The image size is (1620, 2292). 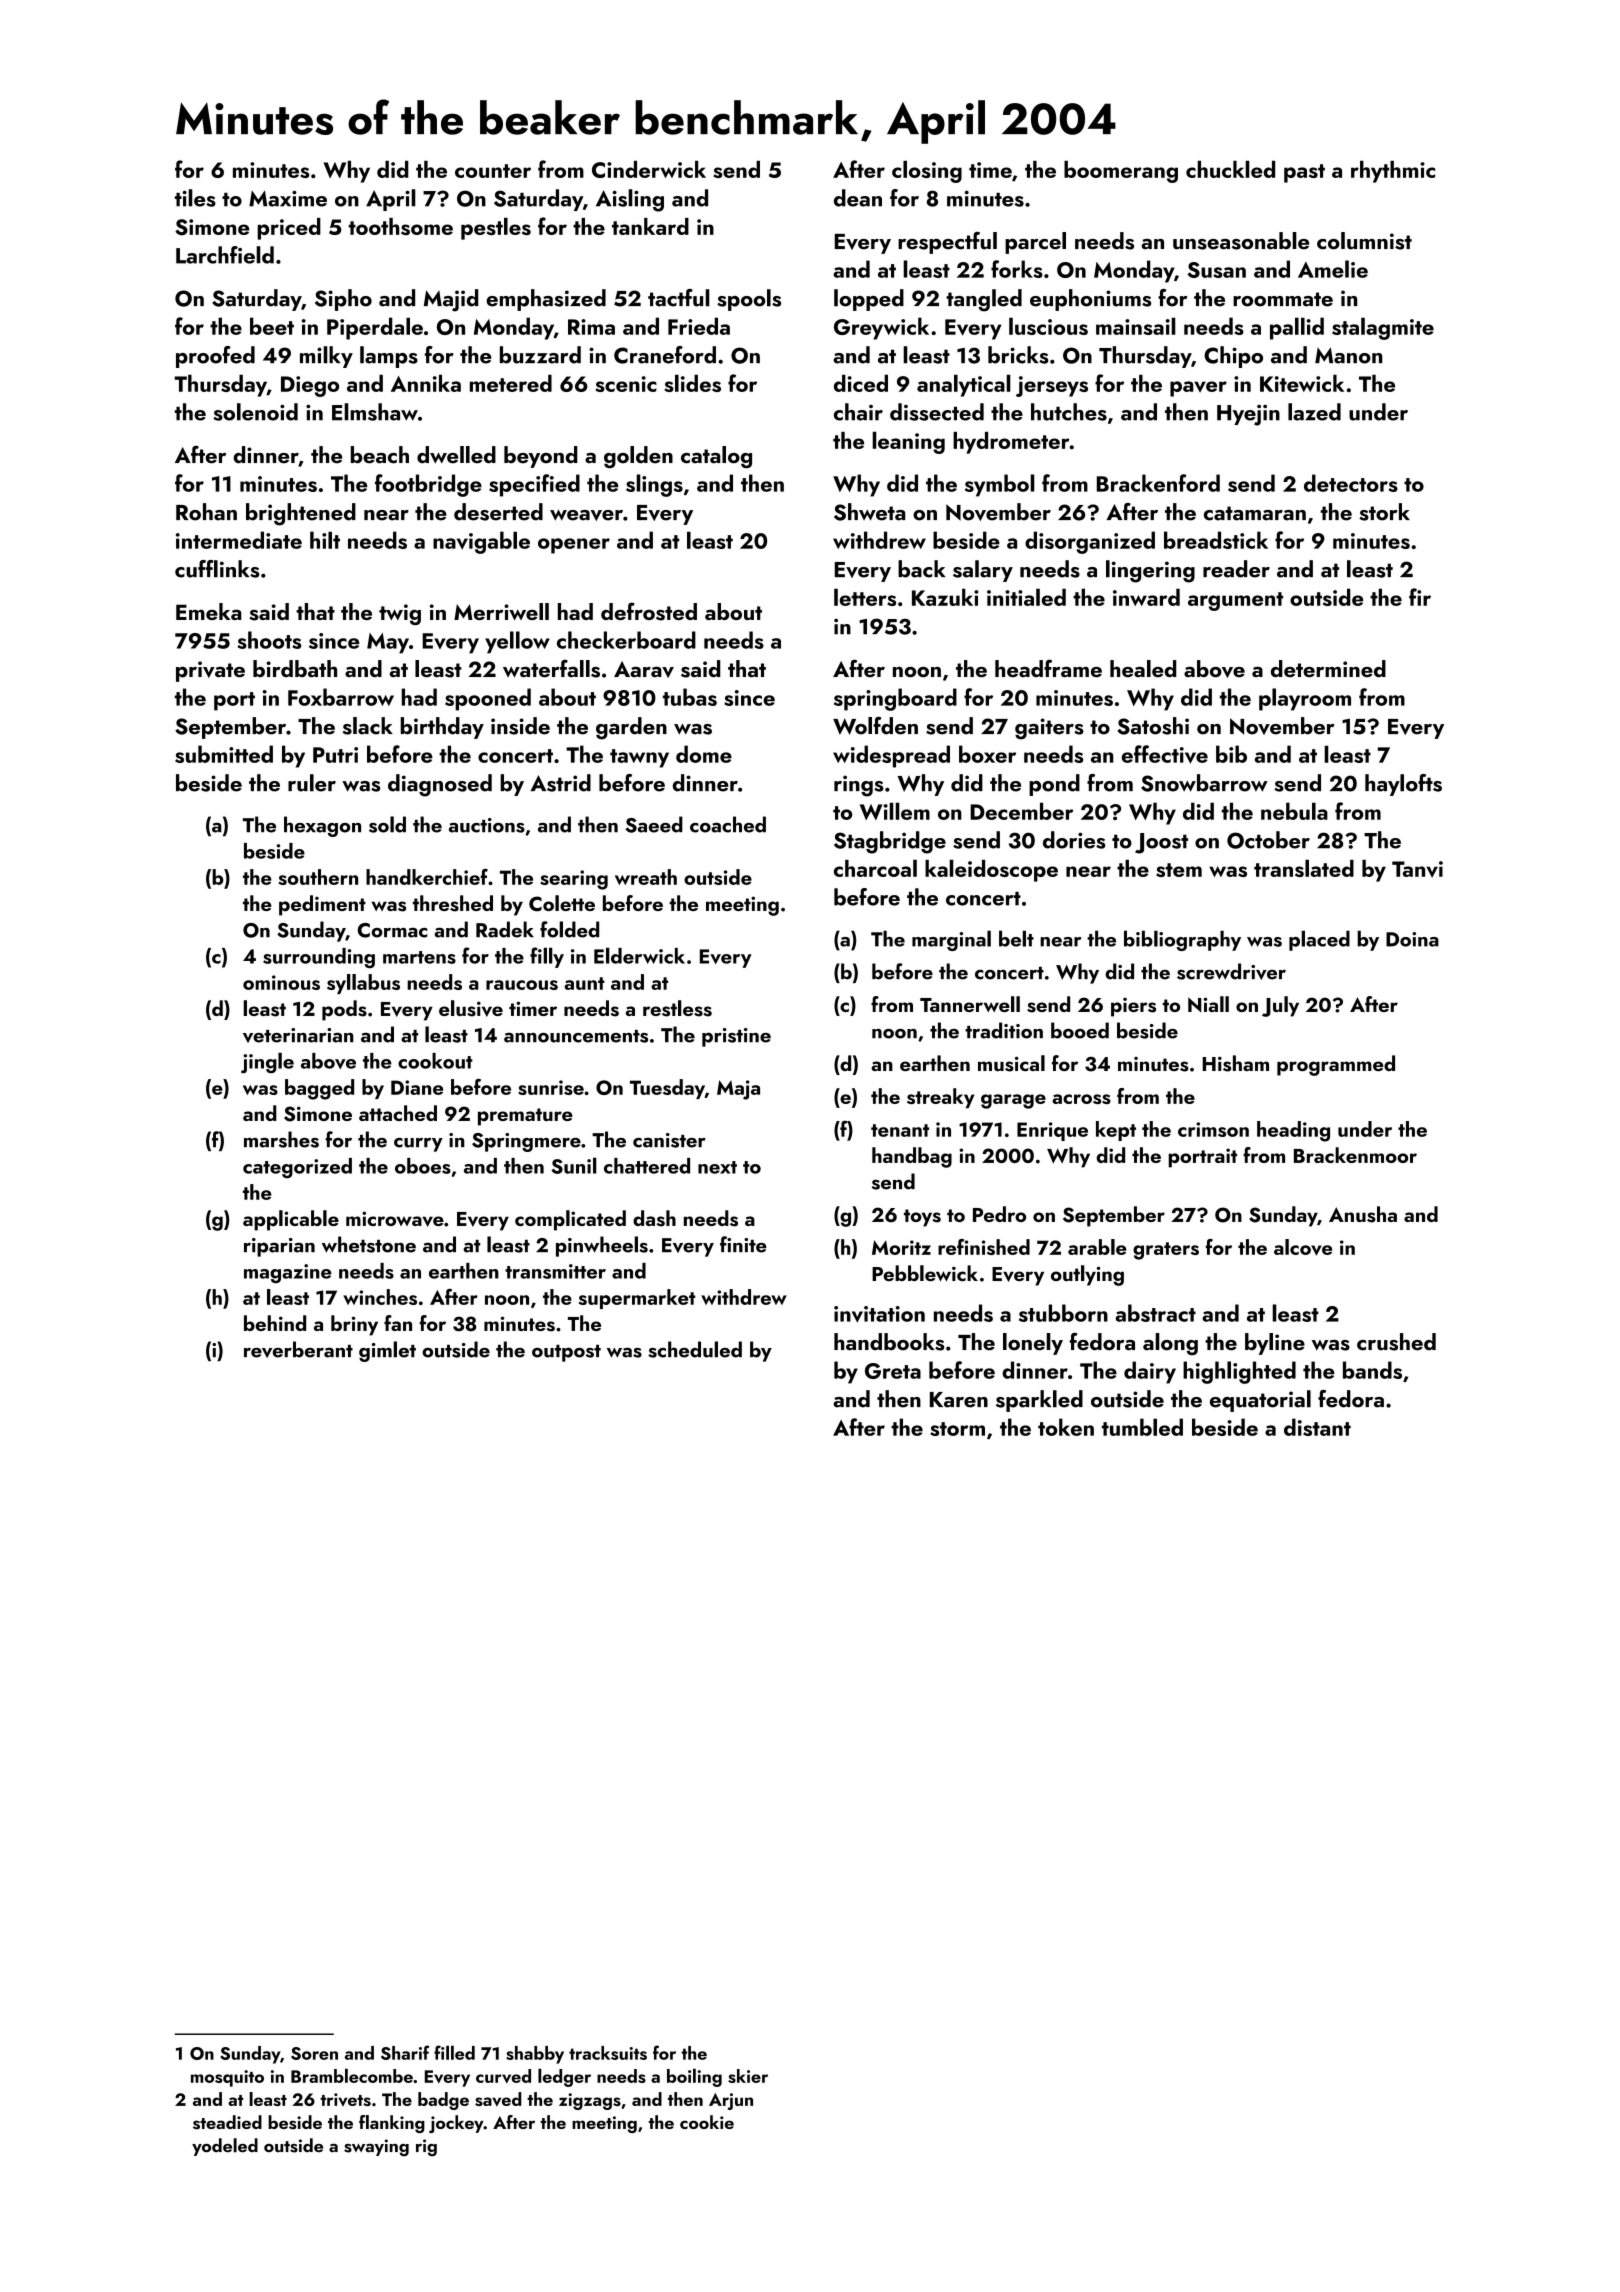 I want to click on Arjun, so click(x=731, y=2101).
